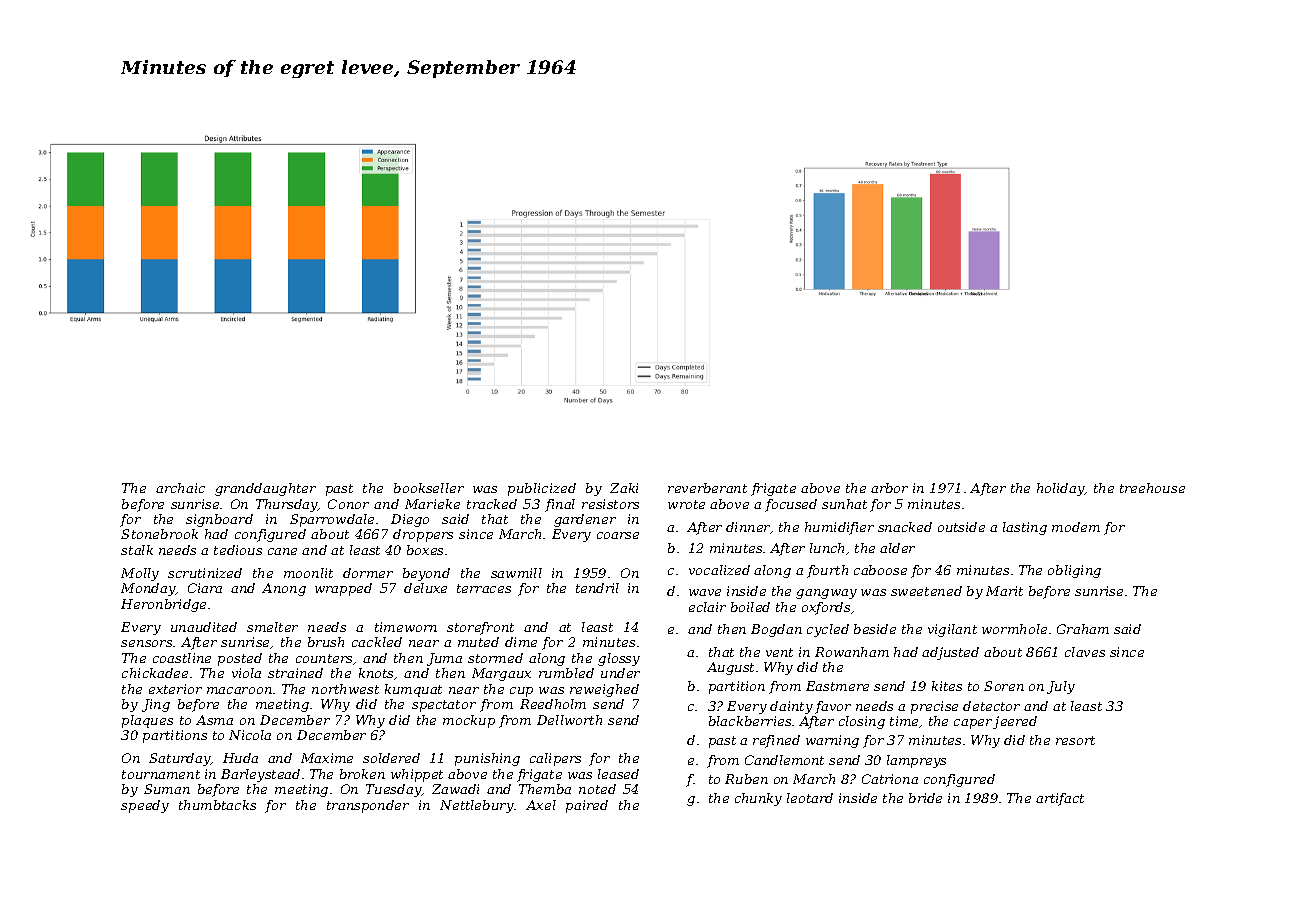  Describe the element at coordinates (926, 591) in the screenshot. I see `sweetened` at that location.
